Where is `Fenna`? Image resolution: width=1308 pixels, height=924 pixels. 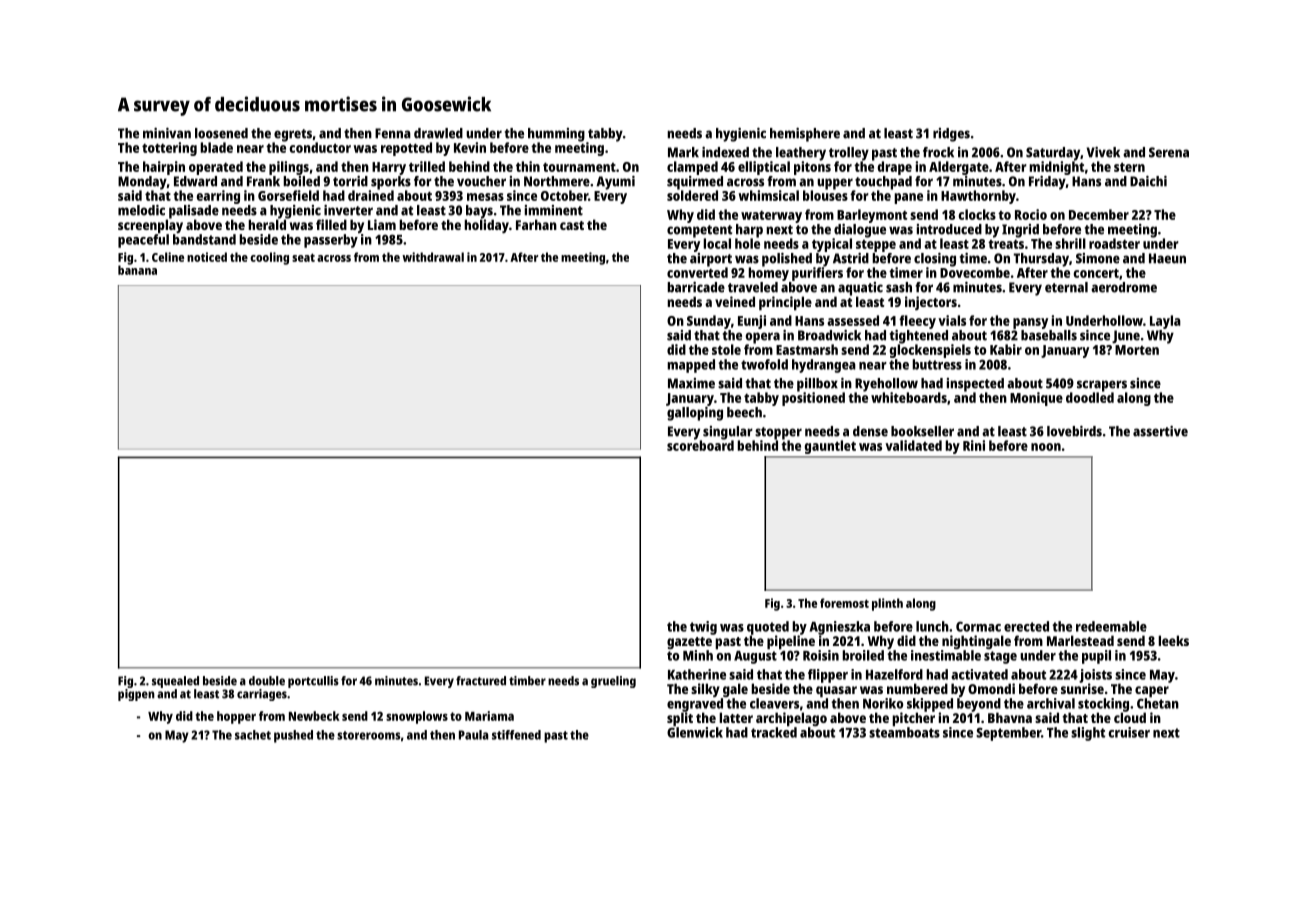
Fenna is located at coordinates (393, 133).
